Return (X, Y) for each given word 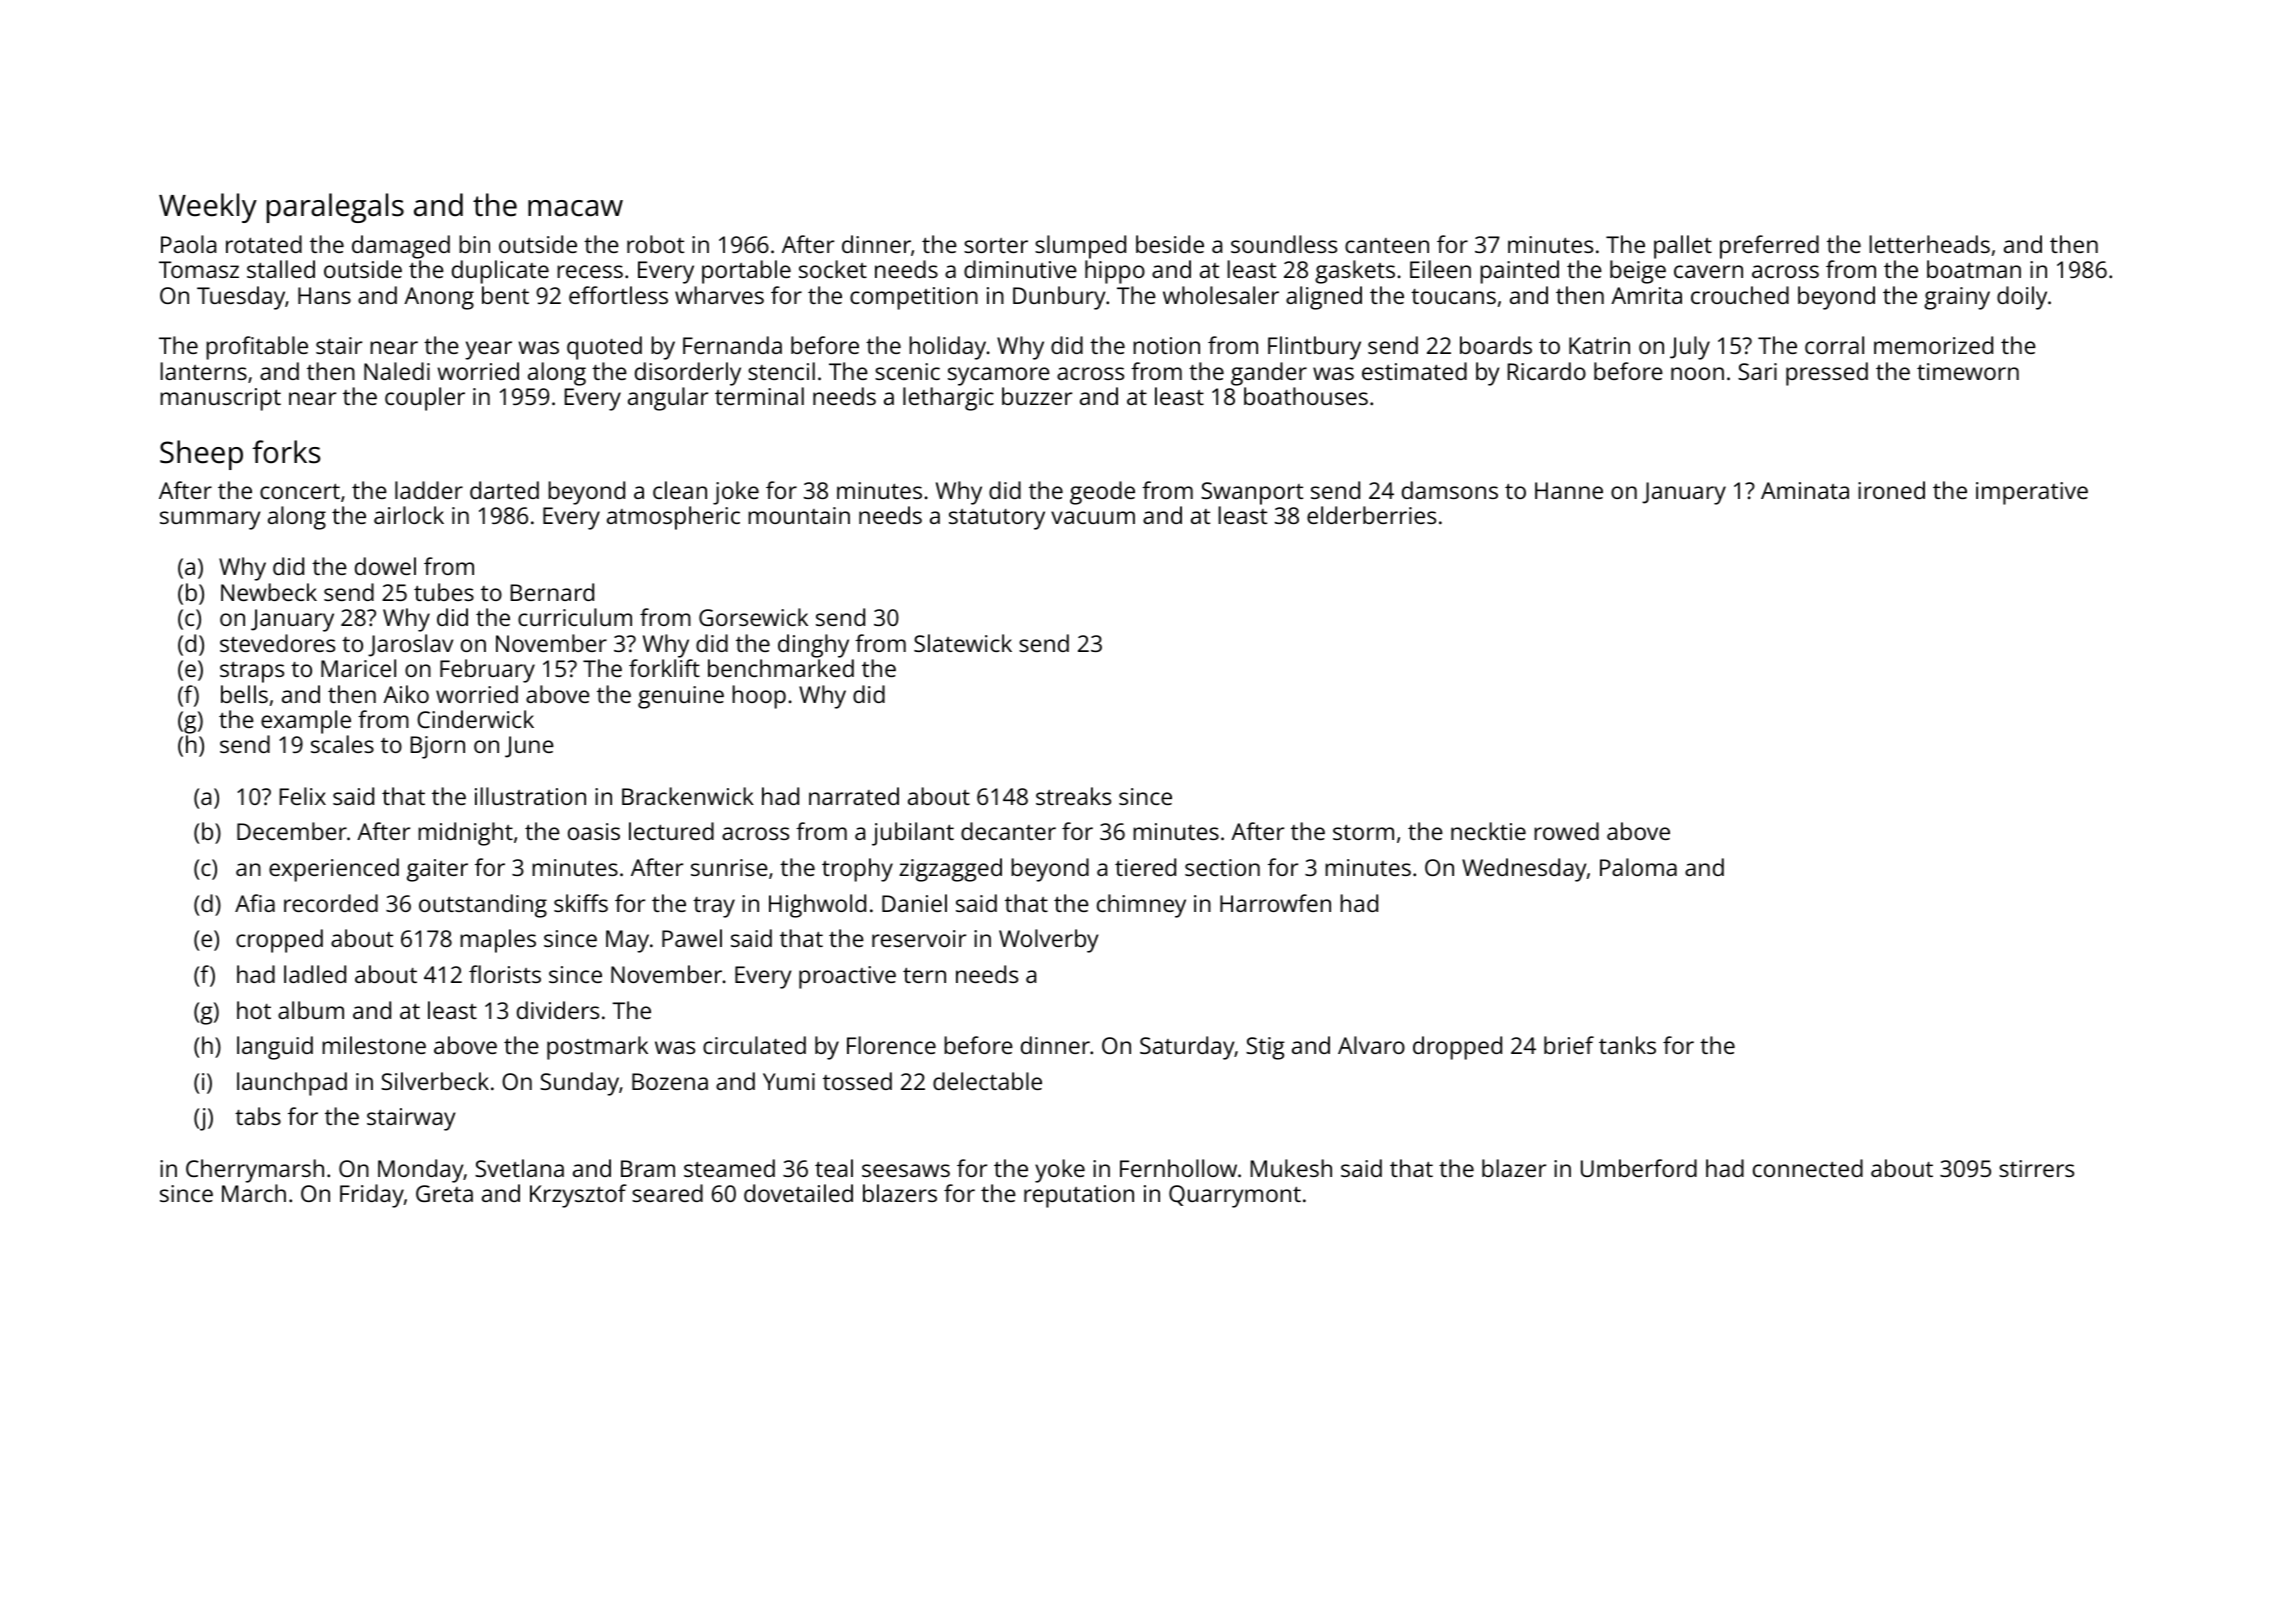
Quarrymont (1235, 1196)
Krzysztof (578, 1196)
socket (833, 269)
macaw (575, 208)
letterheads (1929, 244)
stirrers (2036, 1168)
